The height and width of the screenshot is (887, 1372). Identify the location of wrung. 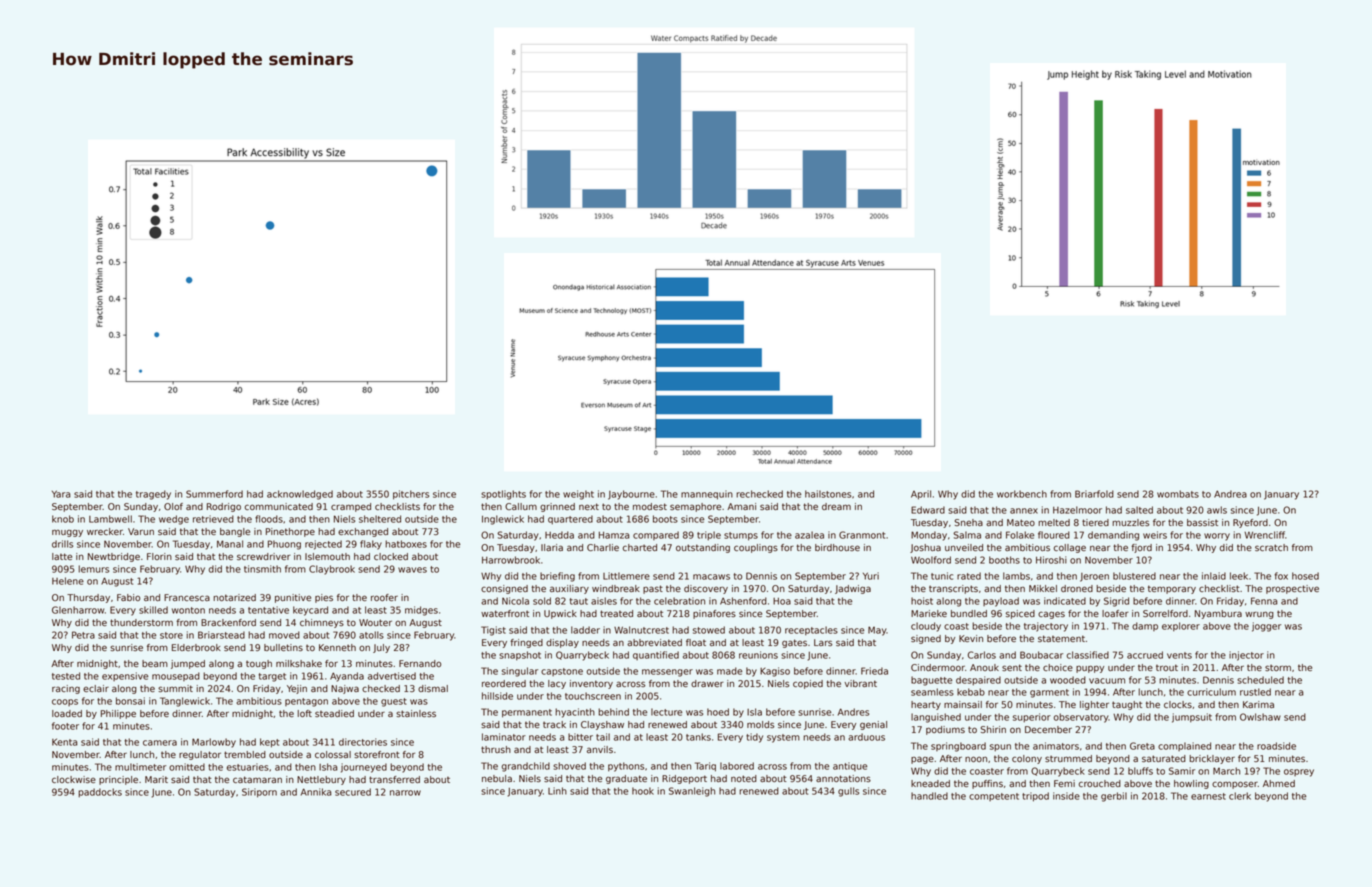
(1259, 615).
